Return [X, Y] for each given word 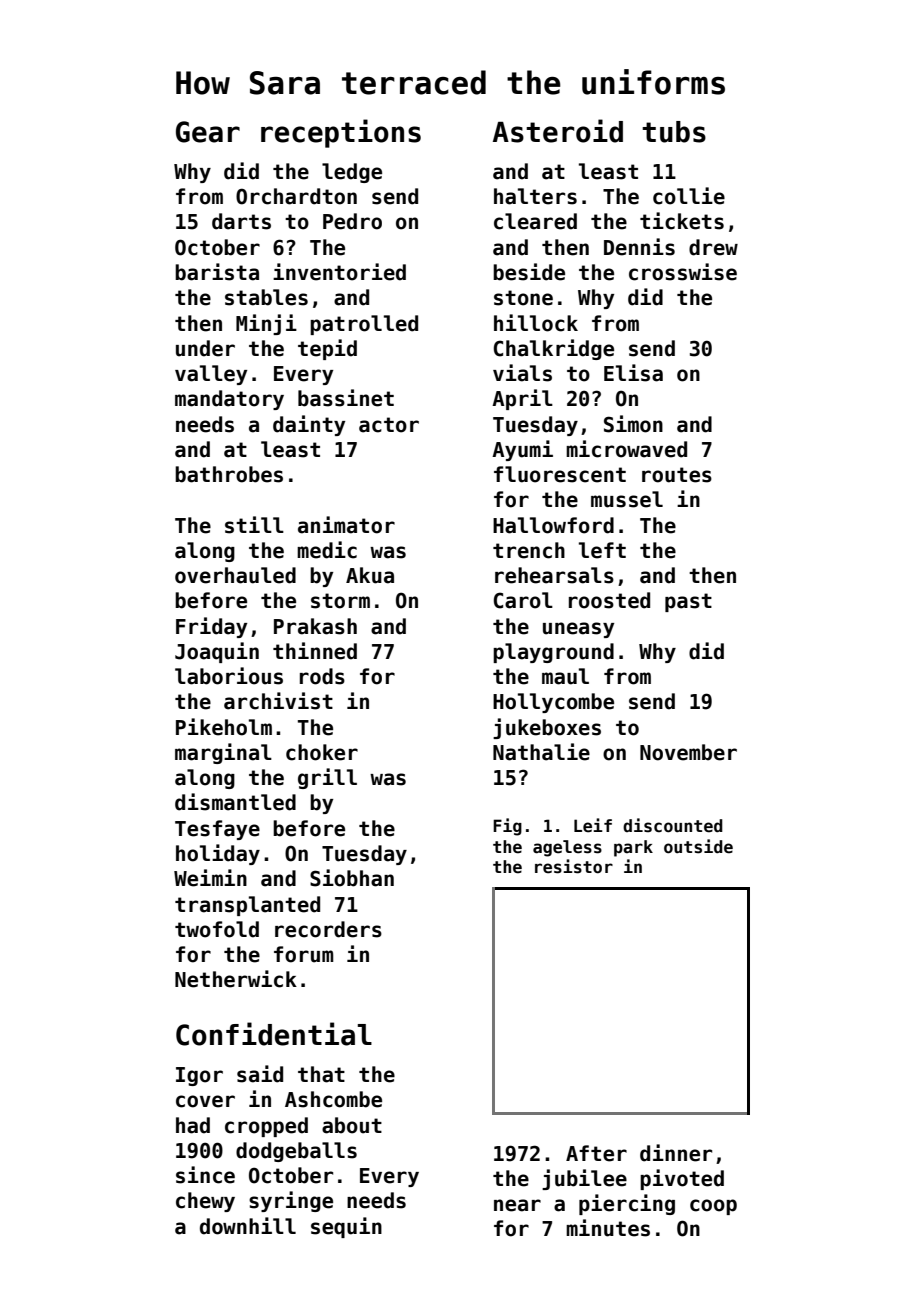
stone [523, 298]
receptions [341, 133]
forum [304, 954]
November [688, 752]
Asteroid [558, 131]
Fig [507, 827]
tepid [327, 349]
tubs [674, 132]
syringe [291, 1201]
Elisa [633, 373]
